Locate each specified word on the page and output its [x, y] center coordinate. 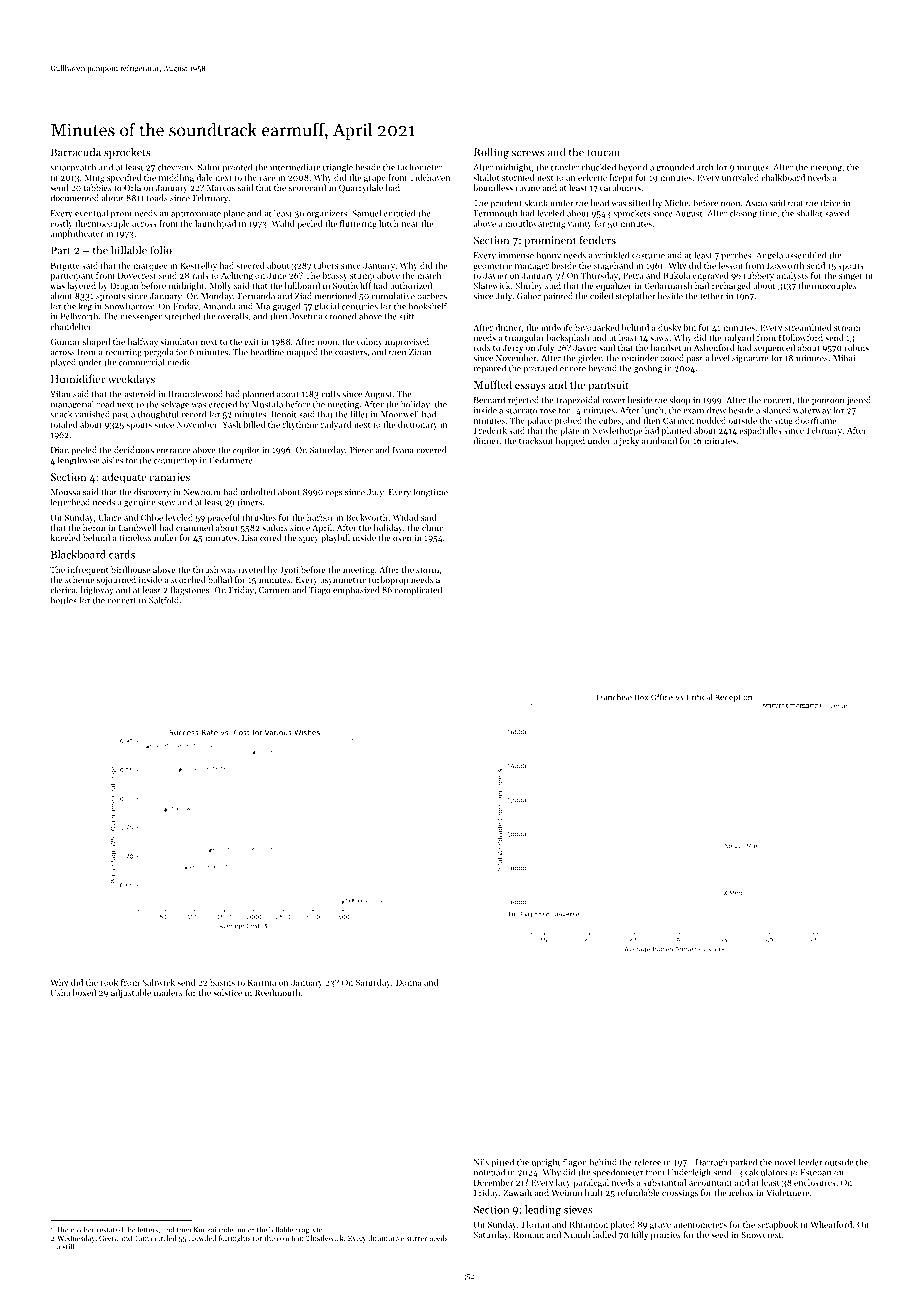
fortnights [235, 1239]
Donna [409, 982]
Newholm [202, 492]
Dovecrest [137, 275]
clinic [432, 527]
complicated [418, 590]
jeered [859, 400]
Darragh [712, 1163]
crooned [341, 316]
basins [222, 982]
